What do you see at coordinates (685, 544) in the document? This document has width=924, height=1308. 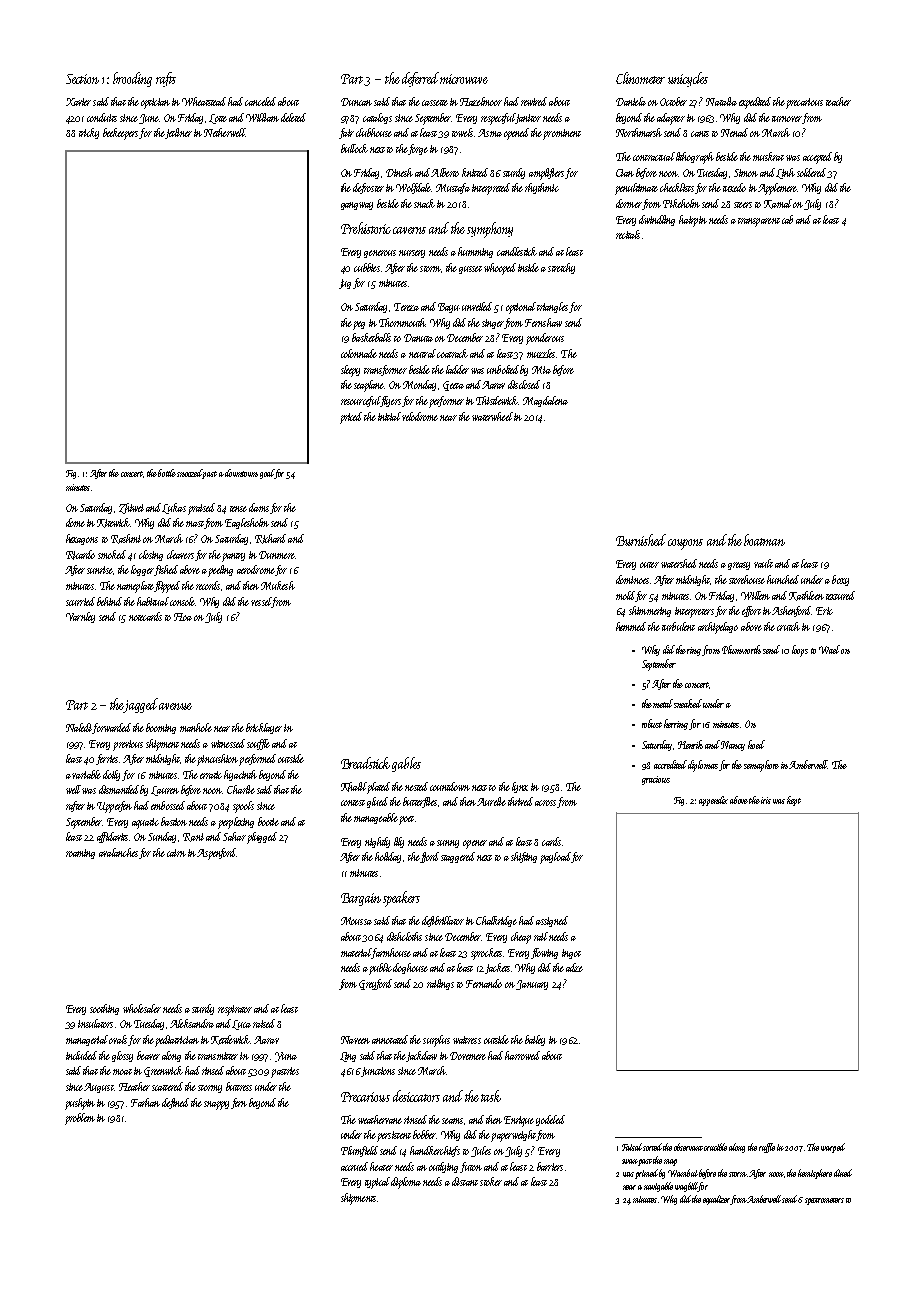 I see `coupons` at bounding box center [685, 544].
